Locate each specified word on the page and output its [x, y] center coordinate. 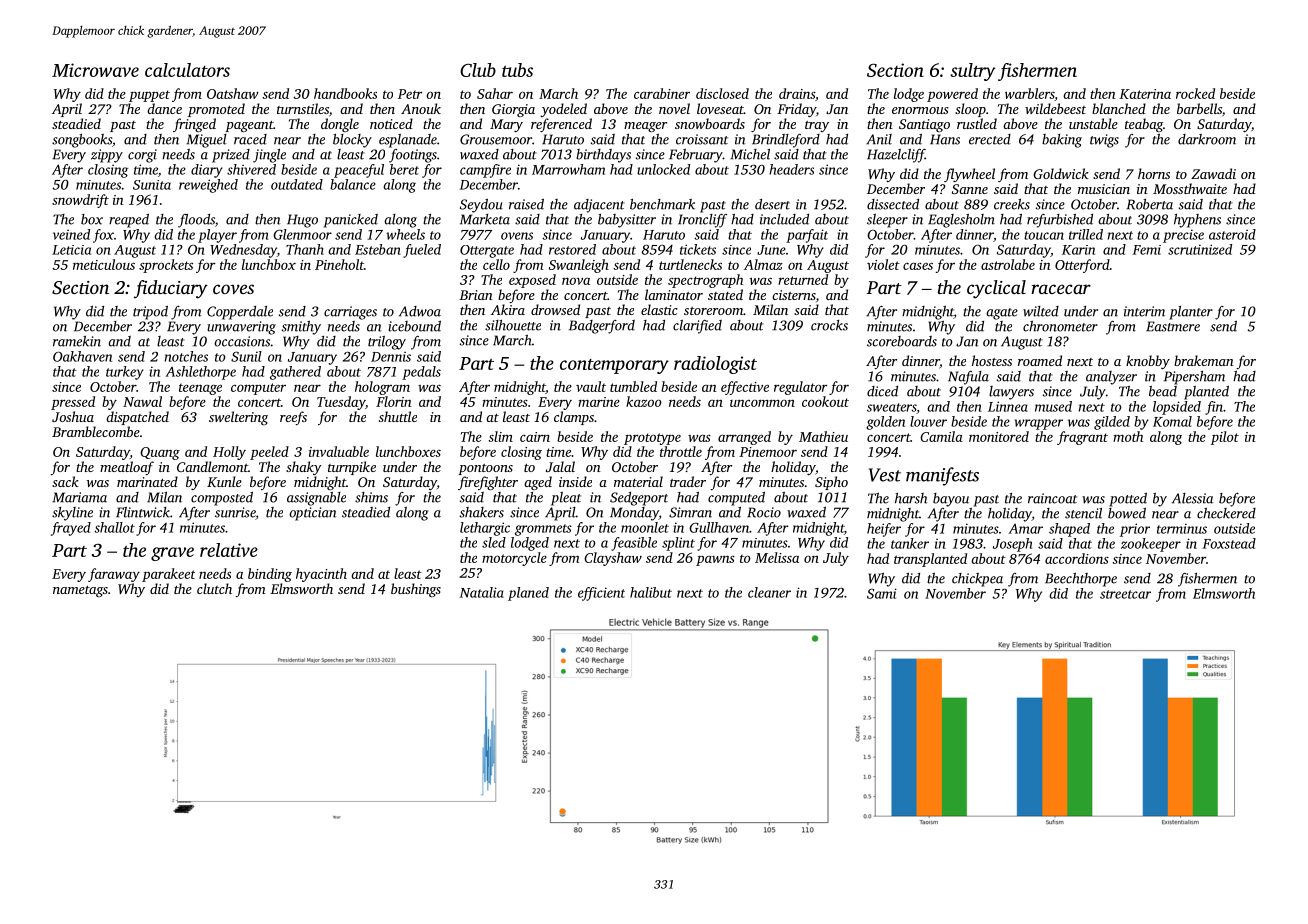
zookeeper [1151, 545]
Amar [1025, 529]
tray [817, 126]
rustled [977, 123]
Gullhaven [719, 527]
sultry [972, 72]
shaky [304, 468]
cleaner [769, 592]
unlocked [663, 169]
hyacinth [321, 575]
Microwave [95, 70]
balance [353, 184]
